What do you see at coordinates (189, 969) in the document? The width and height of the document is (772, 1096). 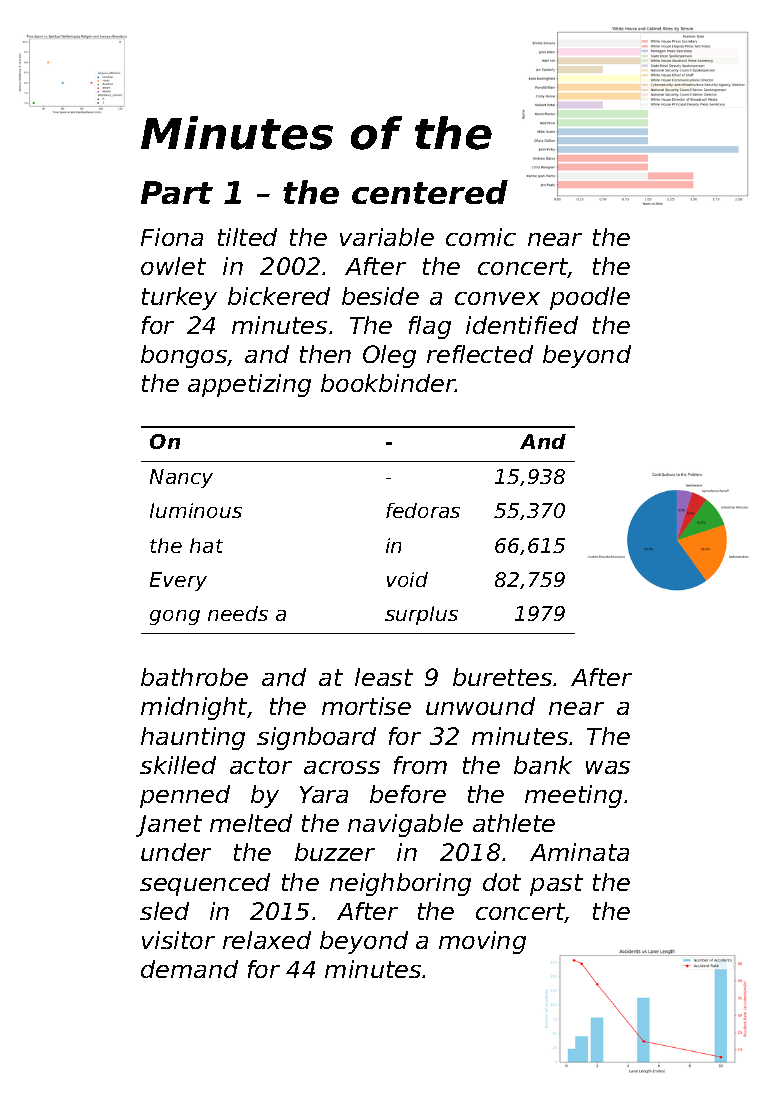 I see `demand` at bounding box center [189, 969].
